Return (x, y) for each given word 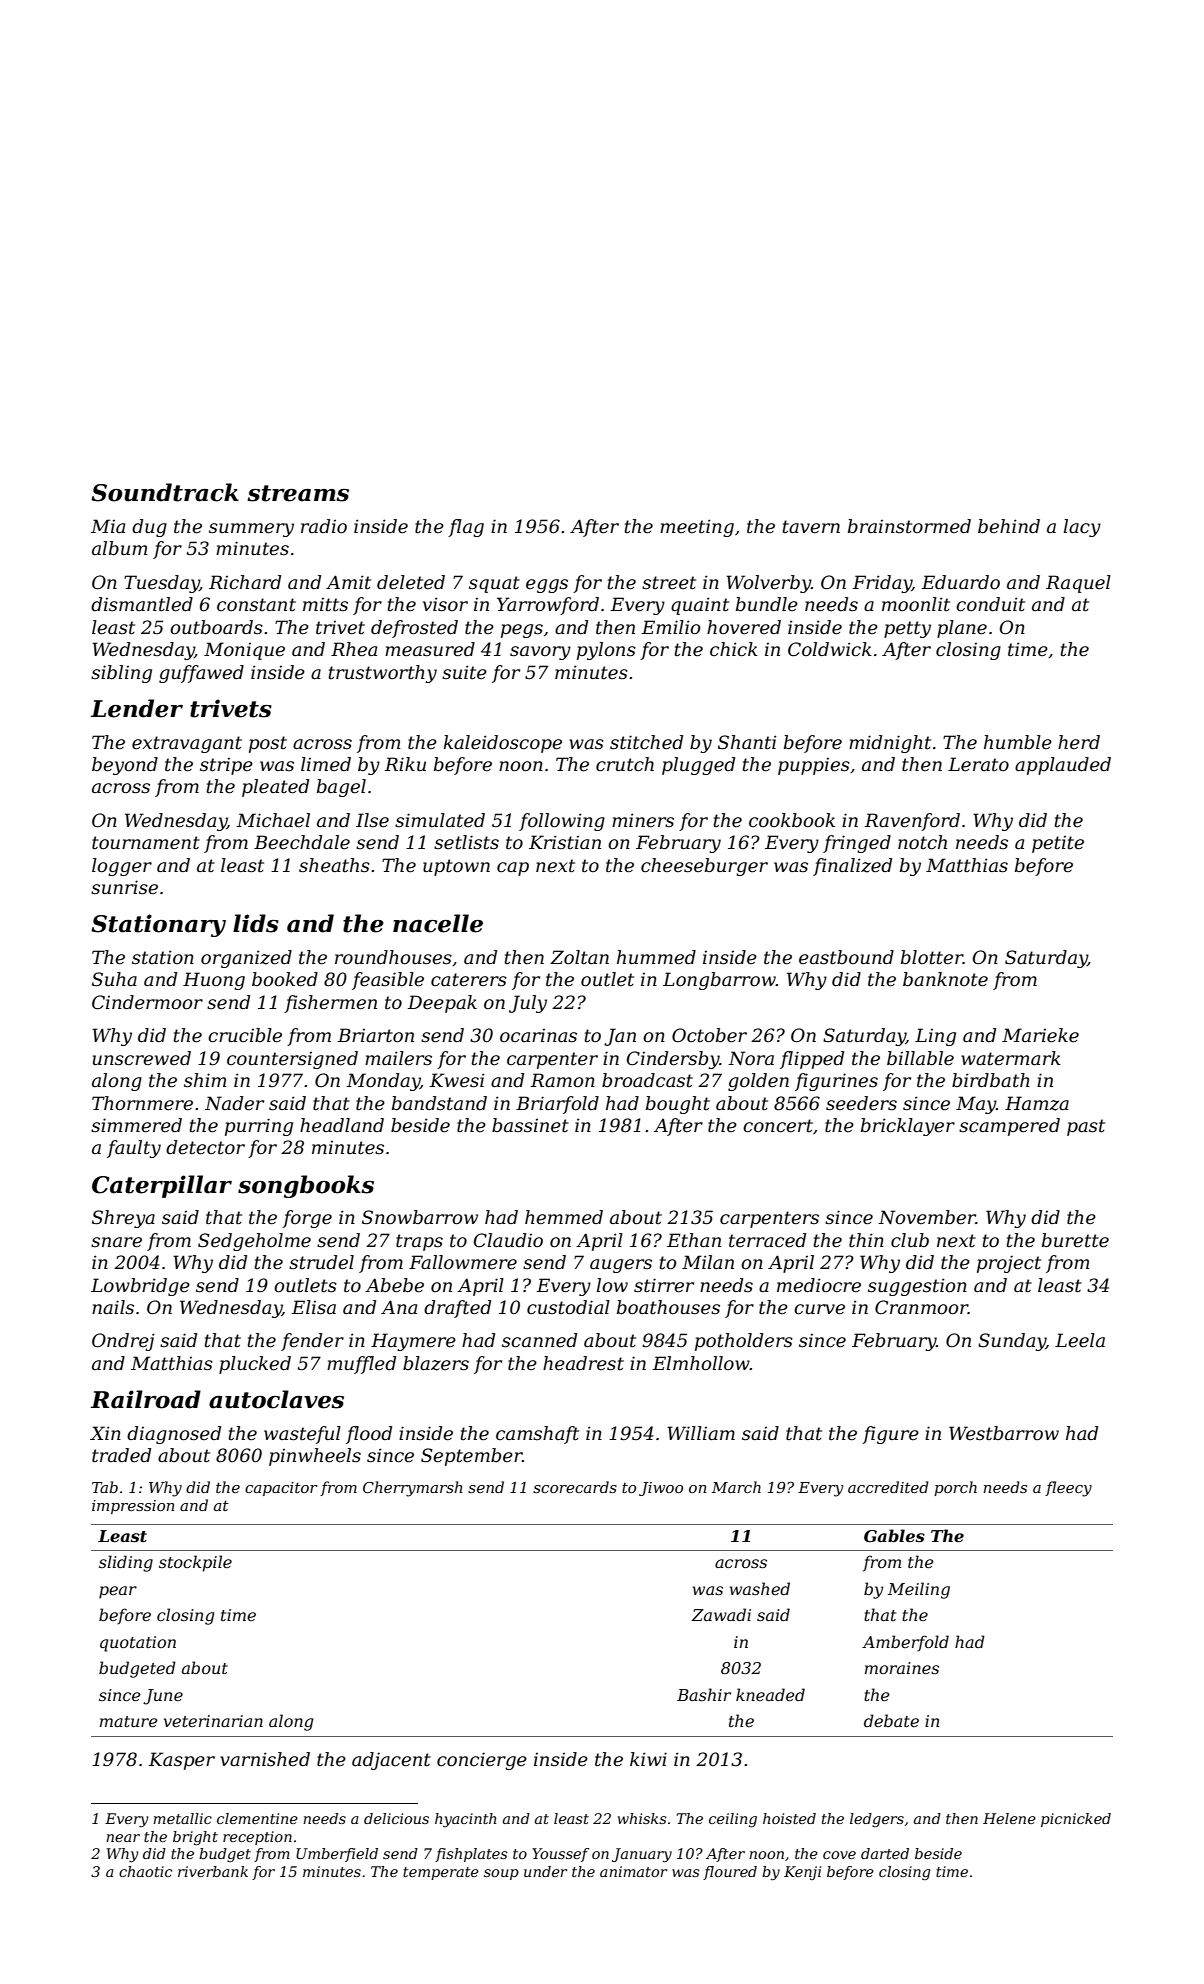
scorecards (575, 1487)
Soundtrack (165, 492)
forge (307, 1219)
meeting (697, 528)
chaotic (145, 1871)
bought (678, 1105)
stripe (226, 766)
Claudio (508, 1240)
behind (1009, 526)
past (1086, 1127)
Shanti (747, 742)
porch (955, 1488)
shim (205, 1080)
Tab (105, 1487)
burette (1075, 1240)
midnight (890, 744)
